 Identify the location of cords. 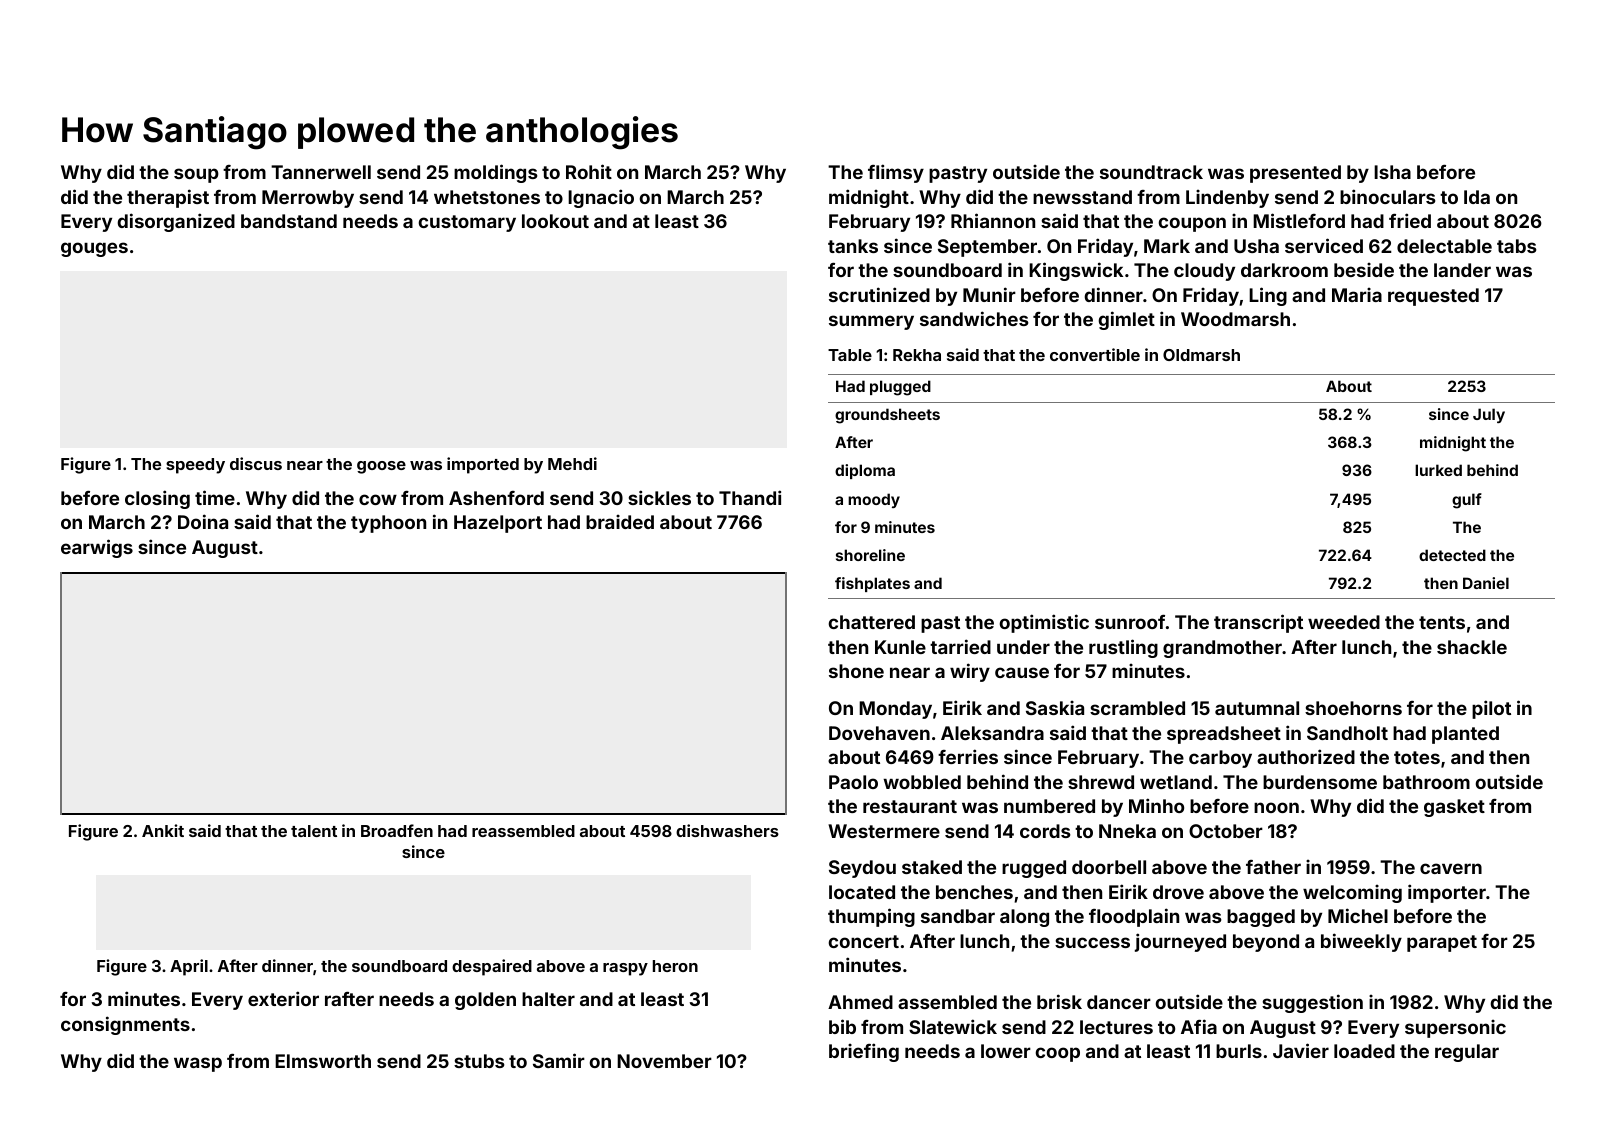
(1045, 831).
